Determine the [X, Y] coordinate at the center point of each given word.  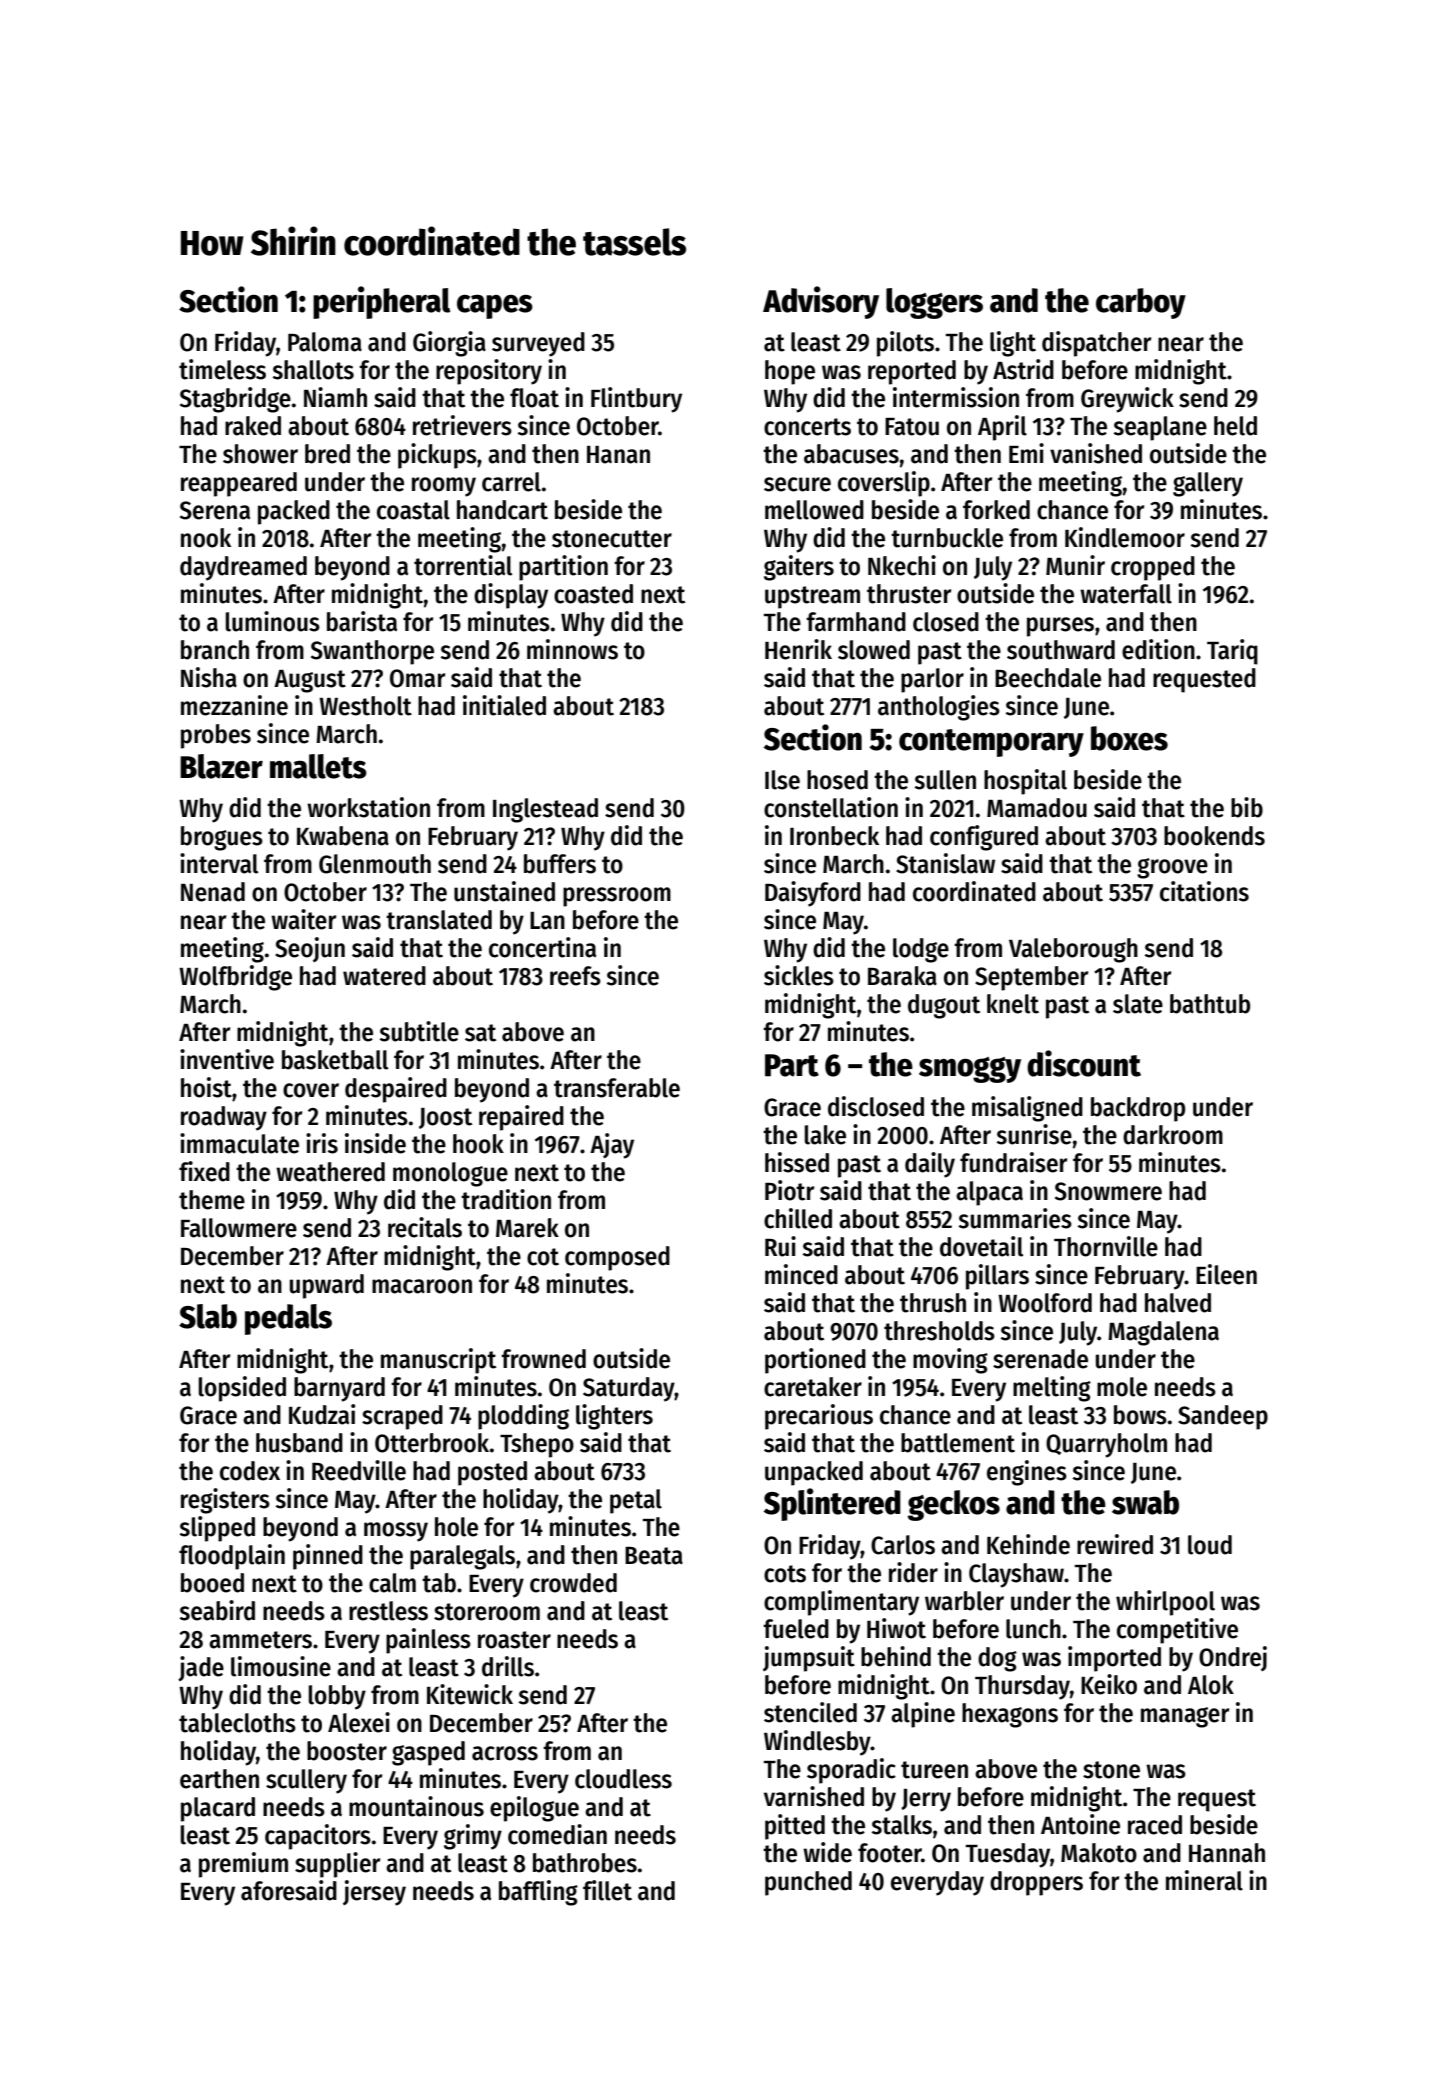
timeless [222, 369]
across [505, 1753]
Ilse [782, 780]
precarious [819, 1417]
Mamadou [1037, 808]
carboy [1141, 303]
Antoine [1080, 1824]
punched [808, 1883]
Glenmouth [375, 864]
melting [1052, 1389]
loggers [934, 303]
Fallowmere [239, 1228]
